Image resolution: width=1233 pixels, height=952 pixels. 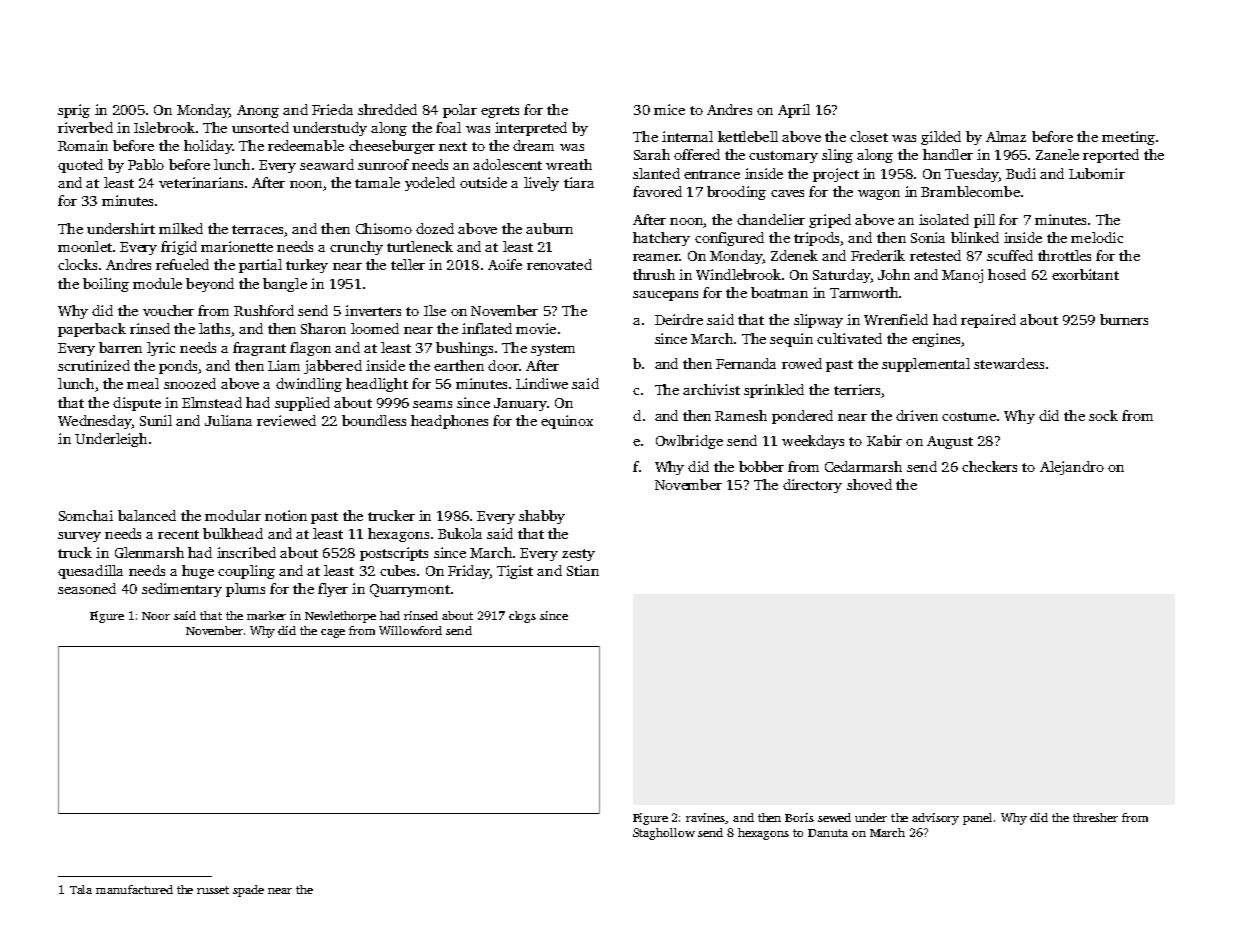 I want to click on ravines, so click(x=706, y=818).
